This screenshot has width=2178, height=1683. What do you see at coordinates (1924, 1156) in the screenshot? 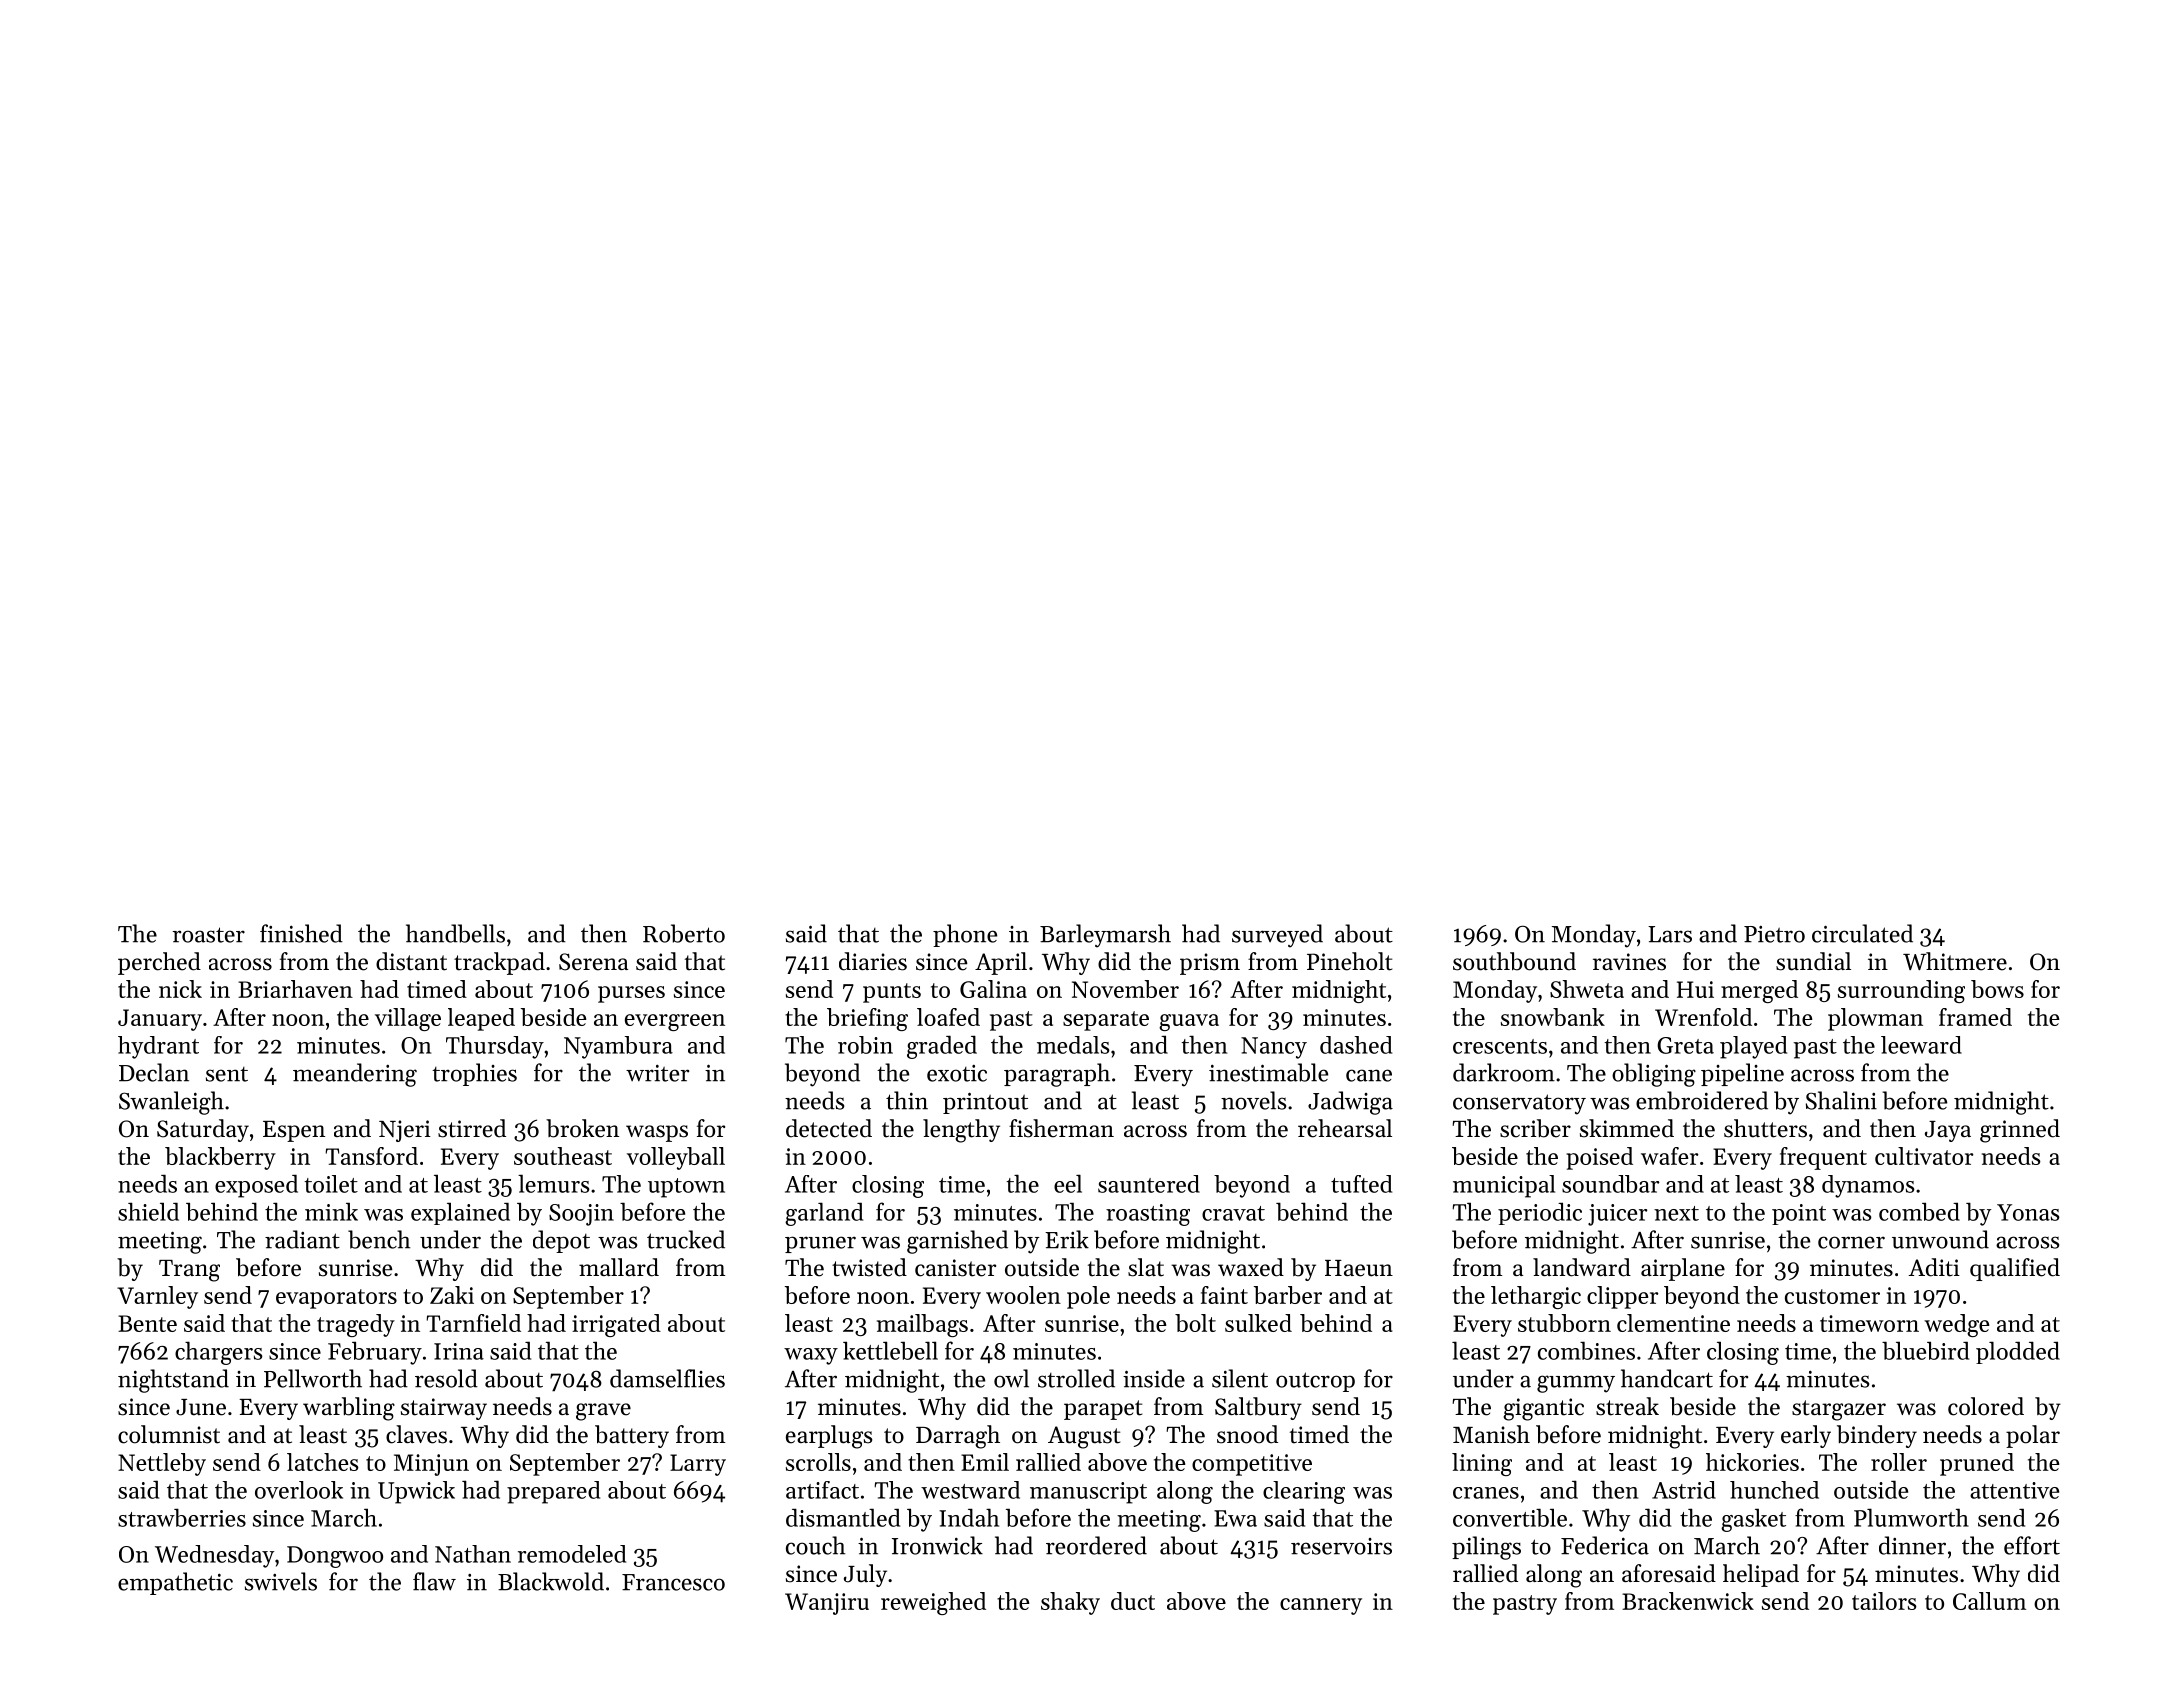
I see `cultivator` at bounding box center [1924, 1156].
